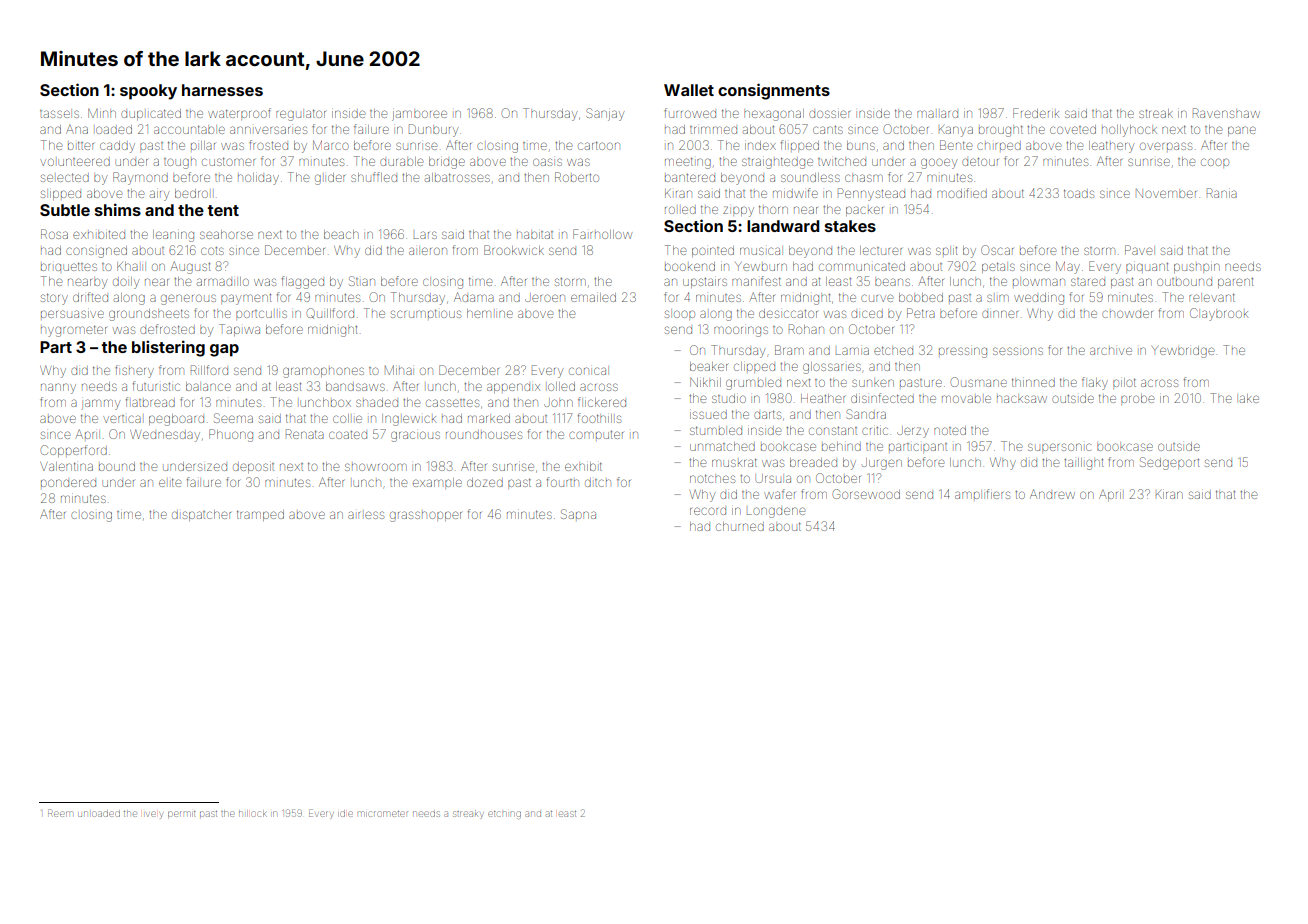  I want to click on Oscar, so click(997, 250).
